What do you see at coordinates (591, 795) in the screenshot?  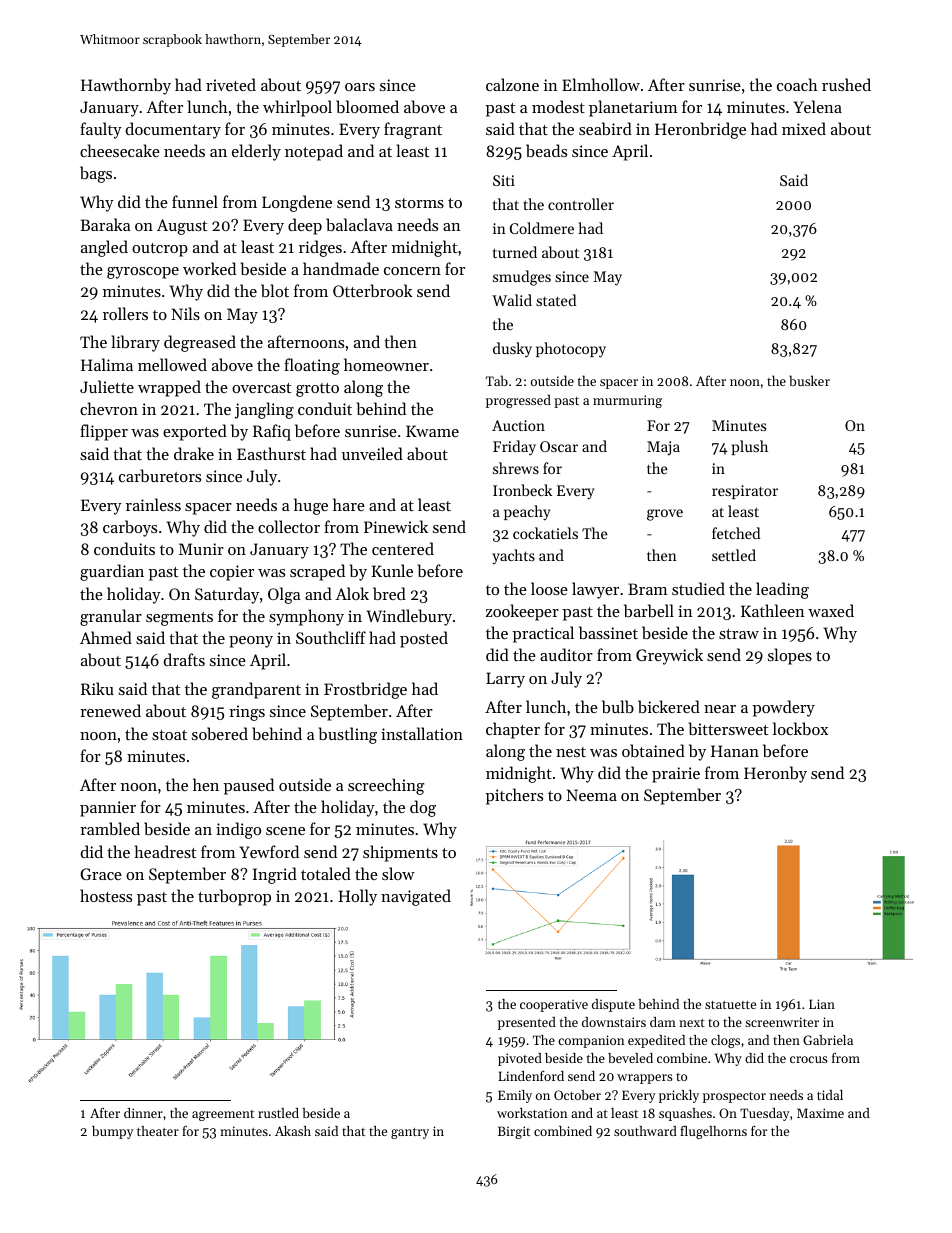 I see `Neema` at bounding box center [591, 795].
